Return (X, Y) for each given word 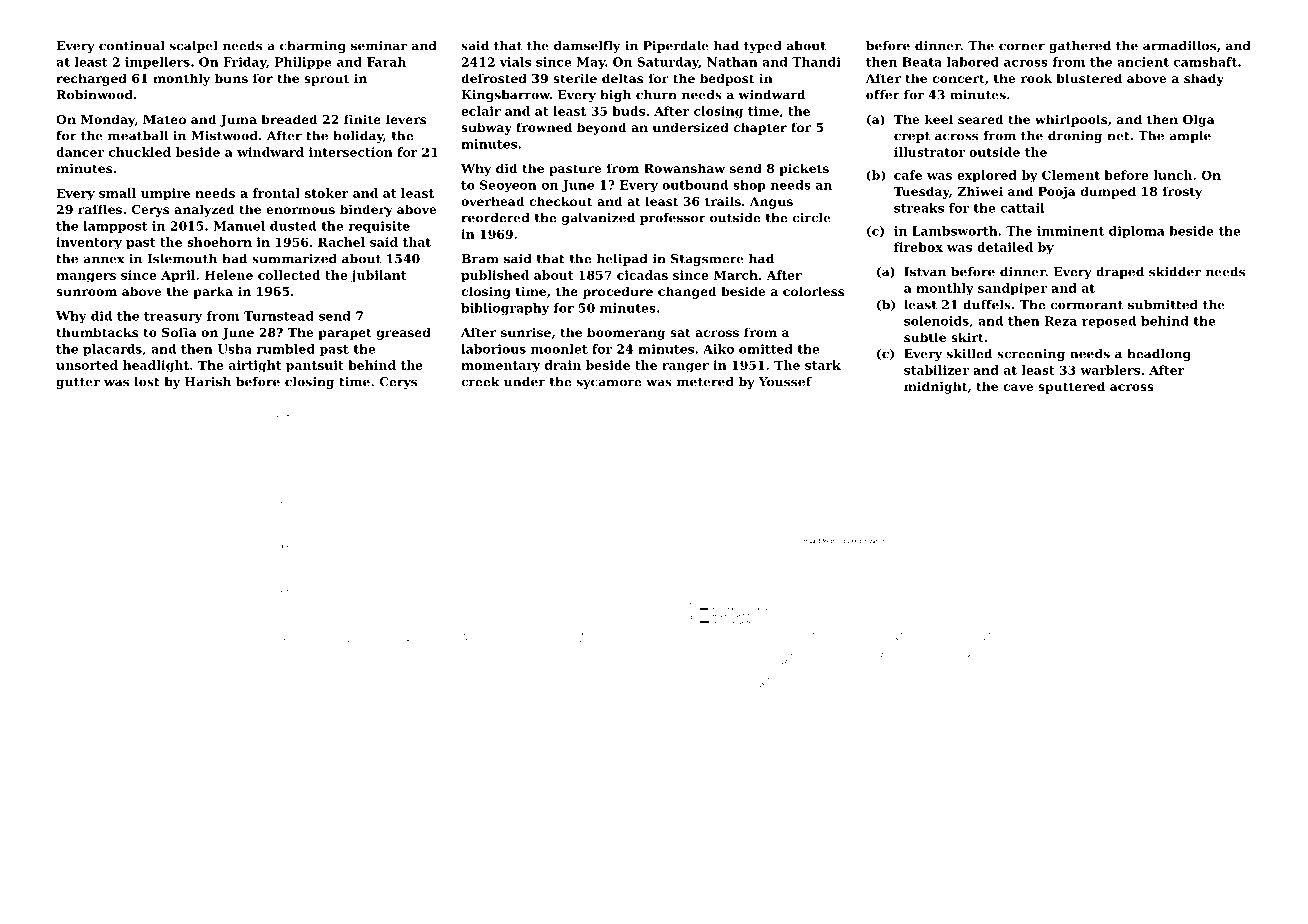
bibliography (505, 309)
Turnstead (279, 316)
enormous (300, 210)
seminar (379, 46)
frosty (1182, 192)
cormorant (1087, 305)
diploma (1137, 232)
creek (480, 382)
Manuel (239, 226)
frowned (544, 127)
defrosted (494, 78)
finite (362, 119)
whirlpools (1071, 120)
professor (673, 219)
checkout (560, 201)
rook (1036, 78)
